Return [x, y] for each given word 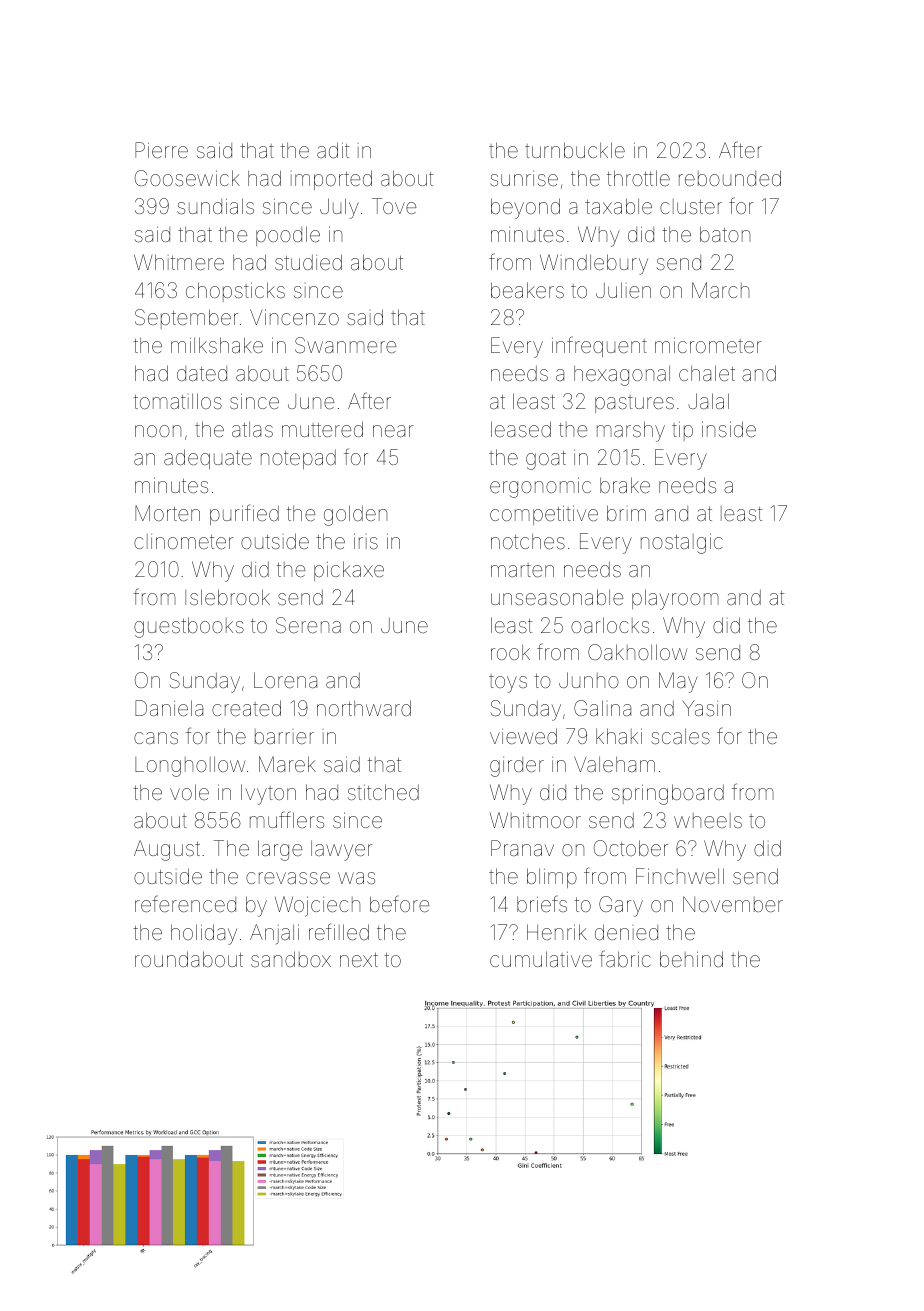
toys [508, 683]
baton [725, 234]
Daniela [169, 708]
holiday [204, 934]
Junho [589, 680]
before [399, 903]
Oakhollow [637, 652]
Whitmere [179, 262]
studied [308, 262]
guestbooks [189, 627]
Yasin [706, 708]
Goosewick [187, 178]
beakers [527, 290]
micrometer [708, 345]
